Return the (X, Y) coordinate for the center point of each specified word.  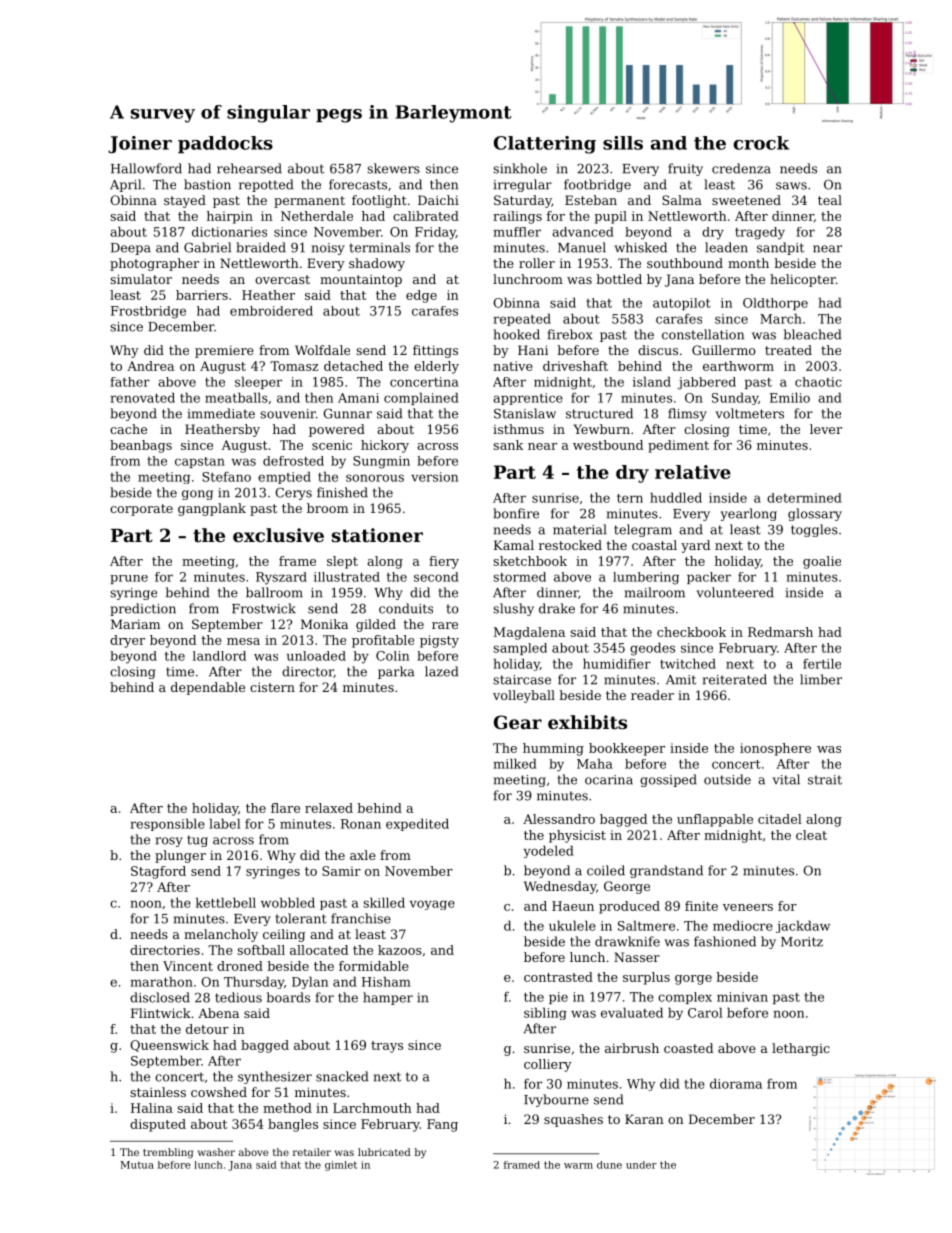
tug (197, 841)
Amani (358, 398)
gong (197, 495)
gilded (376, 625)
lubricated (384, 1152)
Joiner (140, 144)
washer (216, 1152)
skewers (393, 168)
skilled (384, 902)
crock (761, 143)
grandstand (666, 871)
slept (342, 562)
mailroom (655, 592)
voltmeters (750, 413)
